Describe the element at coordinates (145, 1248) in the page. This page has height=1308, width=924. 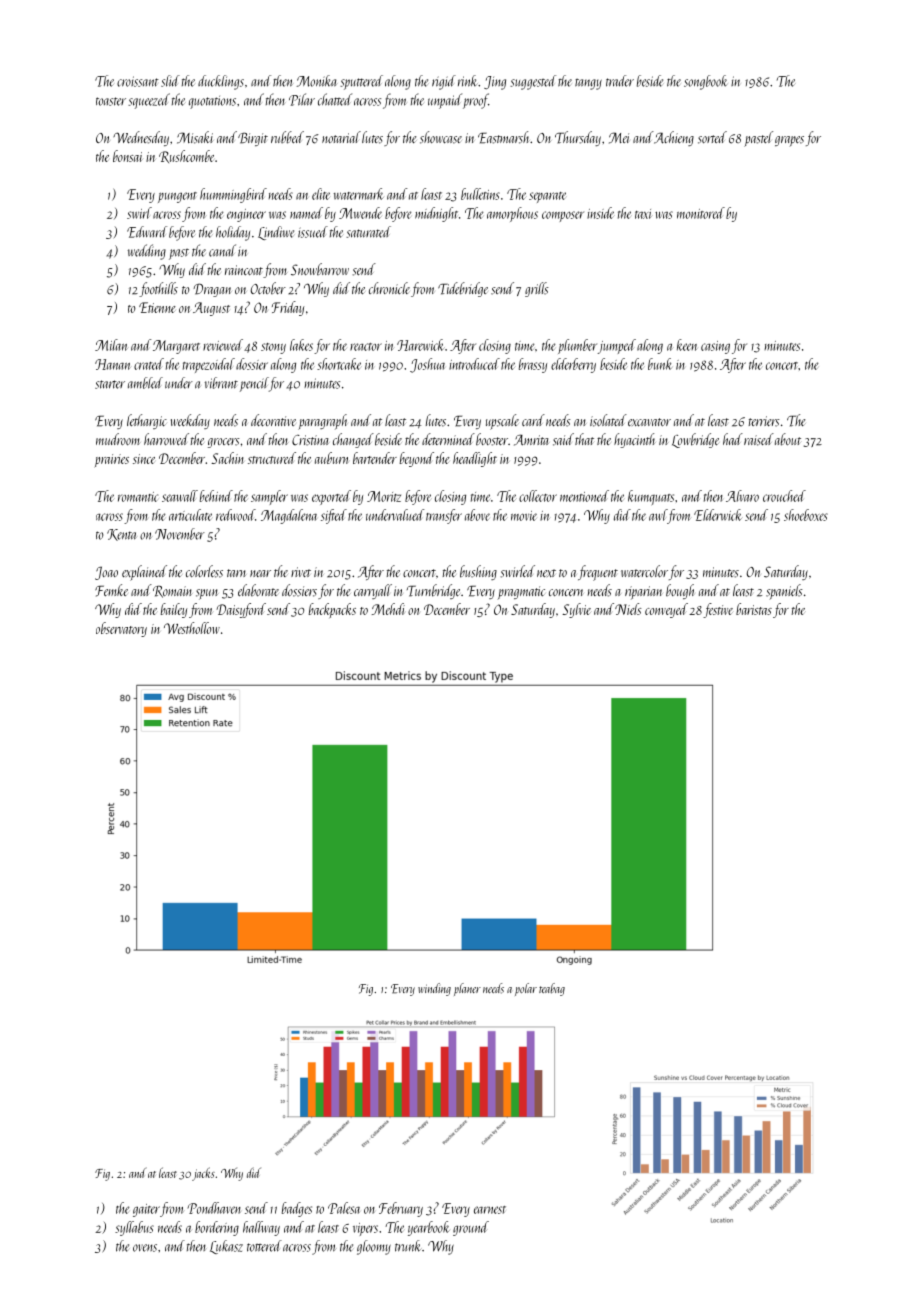
I see `ovens` at that location.
